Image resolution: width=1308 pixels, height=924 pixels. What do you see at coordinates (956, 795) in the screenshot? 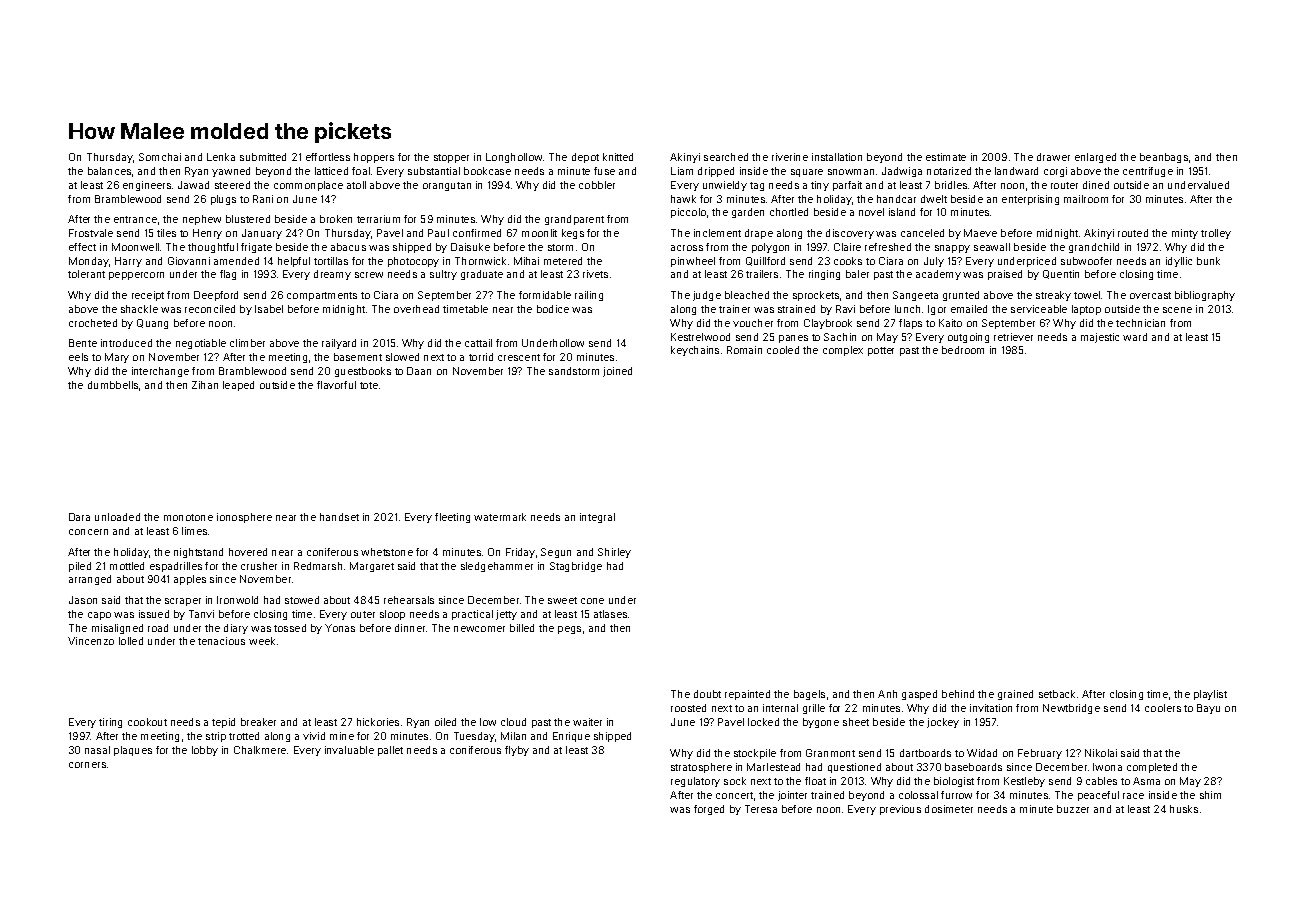
I see `furrow` at bounding box center [956, 795].
